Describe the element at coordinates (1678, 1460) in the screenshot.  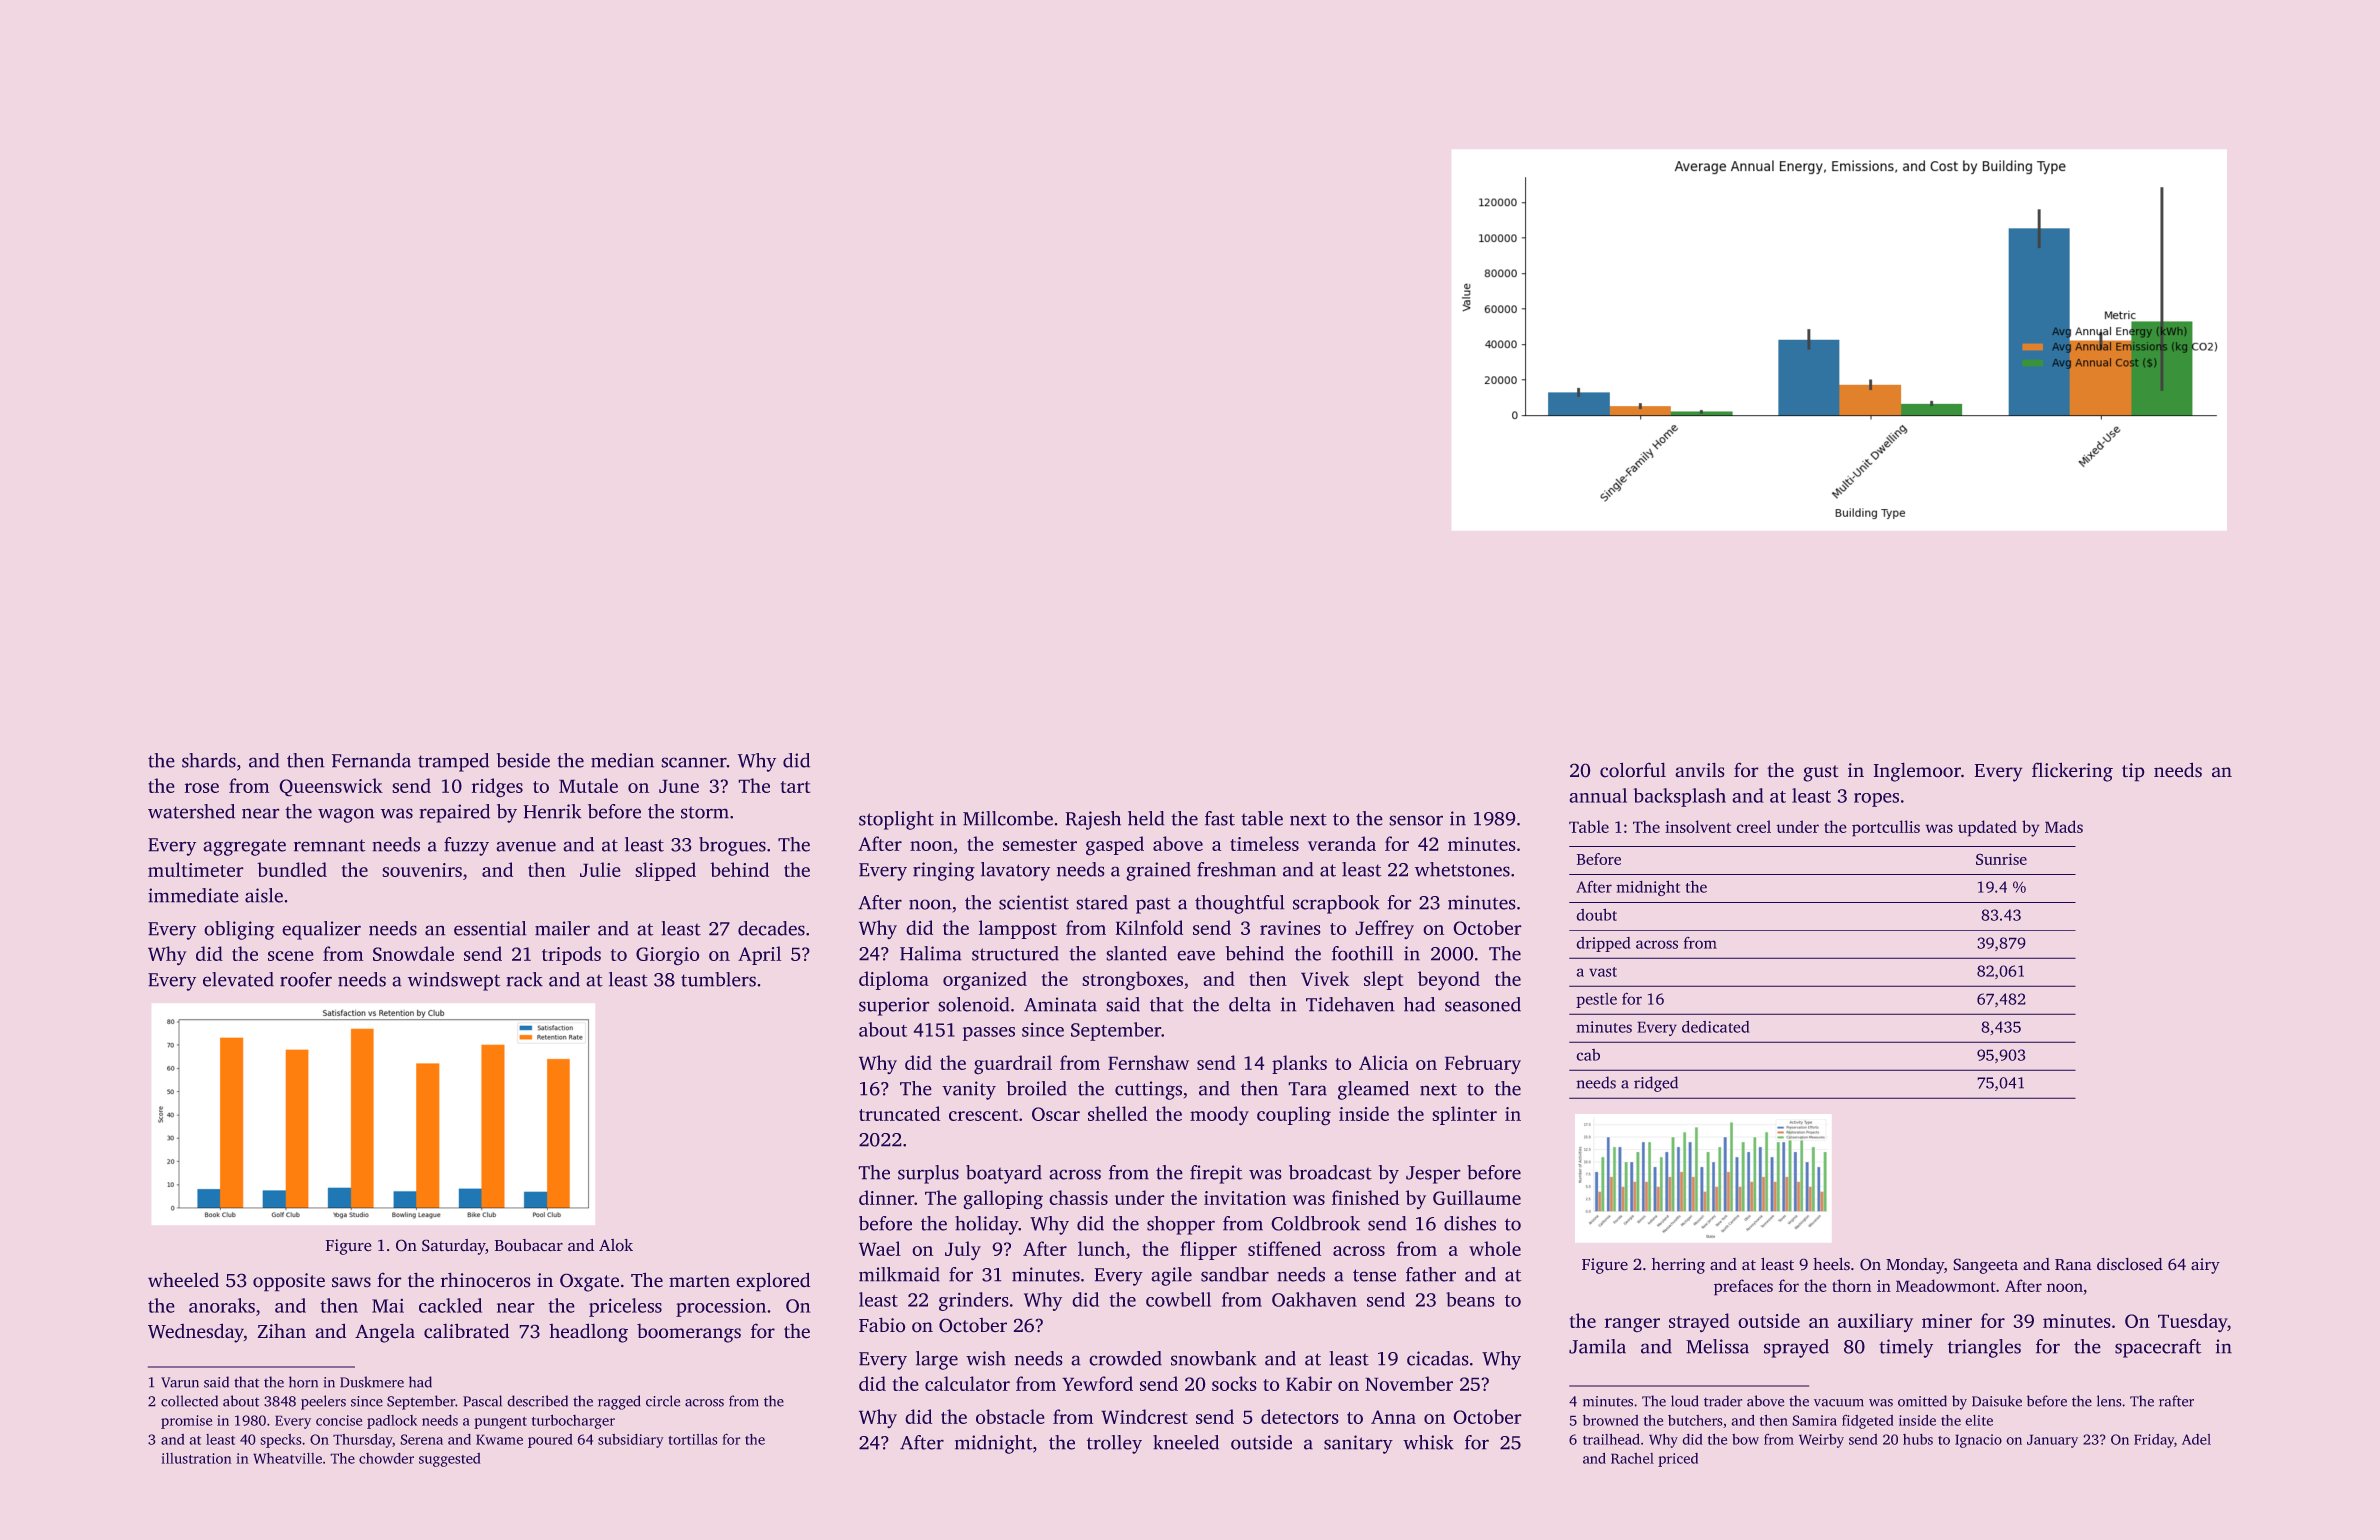
I see `priced` at that location.
